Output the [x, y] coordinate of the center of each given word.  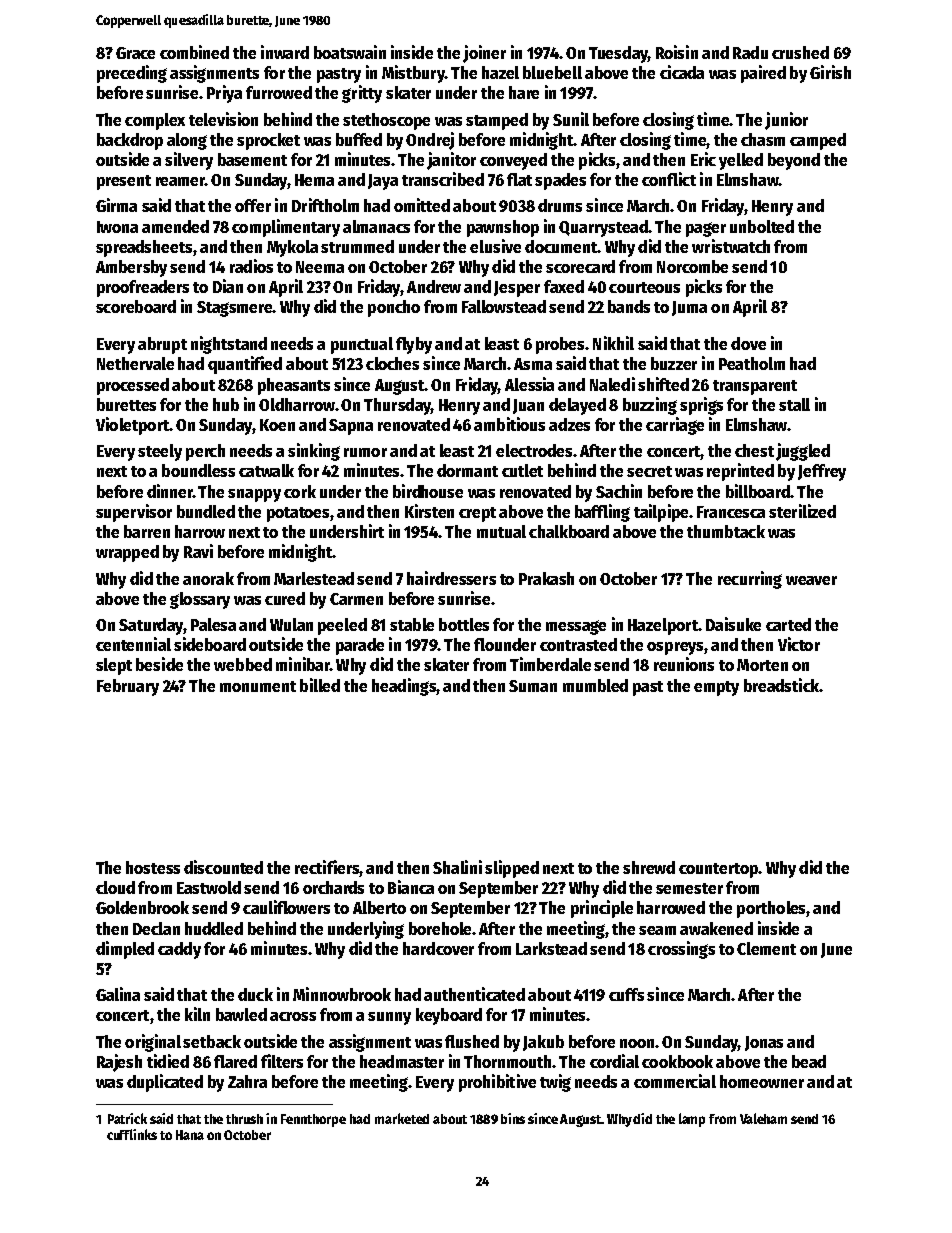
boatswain [350, 52]
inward [285, 52]
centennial [133, 644]
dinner [170, 491]
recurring [750, 580]
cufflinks [132, 1134]
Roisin [677, 52]
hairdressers [451, 578]
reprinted [740, 472]
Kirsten [429, 511]
